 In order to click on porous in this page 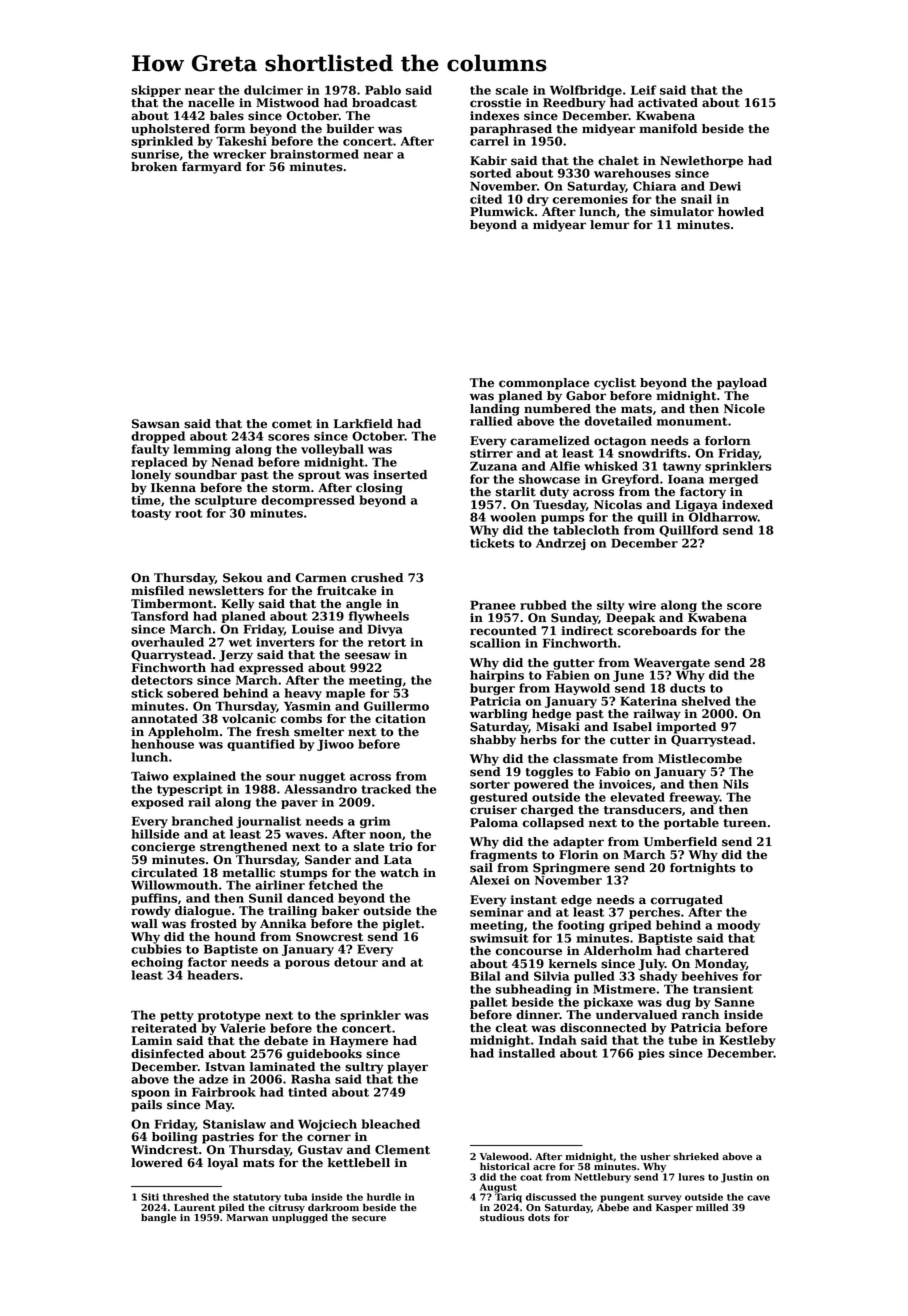, I will do `click(307, 964)`.
